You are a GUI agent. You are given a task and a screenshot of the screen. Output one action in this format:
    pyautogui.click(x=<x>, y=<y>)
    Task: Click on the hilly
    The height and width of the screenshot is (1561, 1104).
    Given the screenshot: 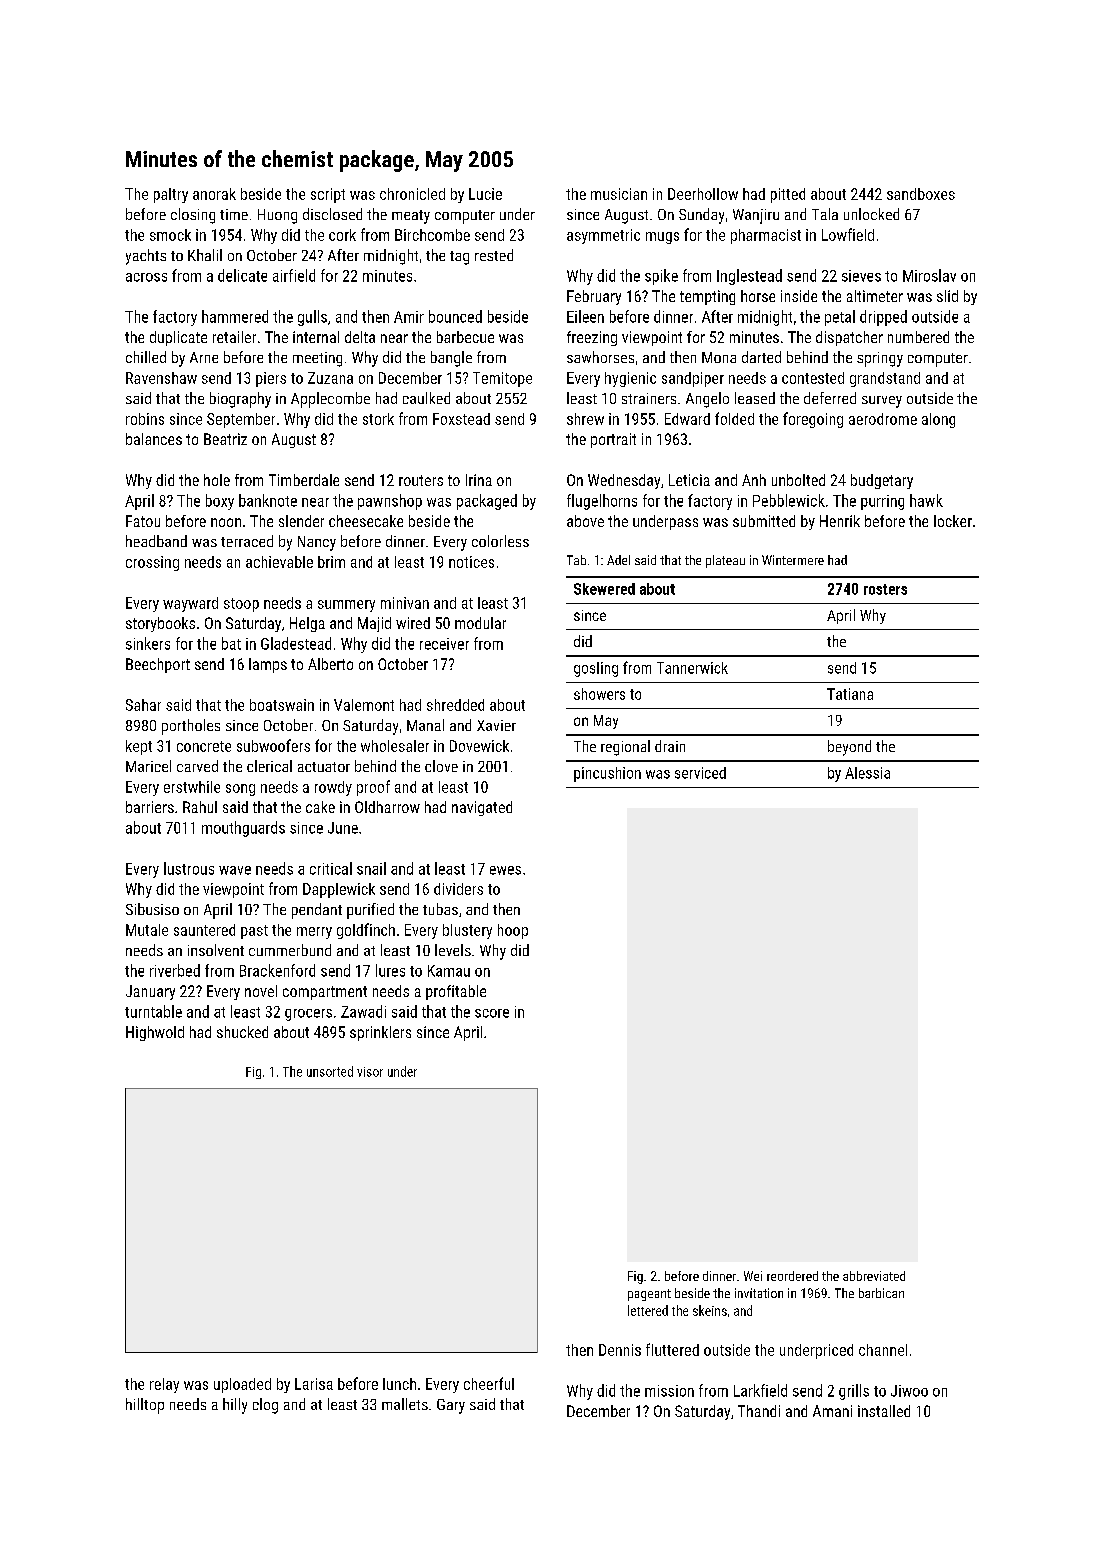 What is the action you would take?
    pyautogui.click(x=235, y=1406)
